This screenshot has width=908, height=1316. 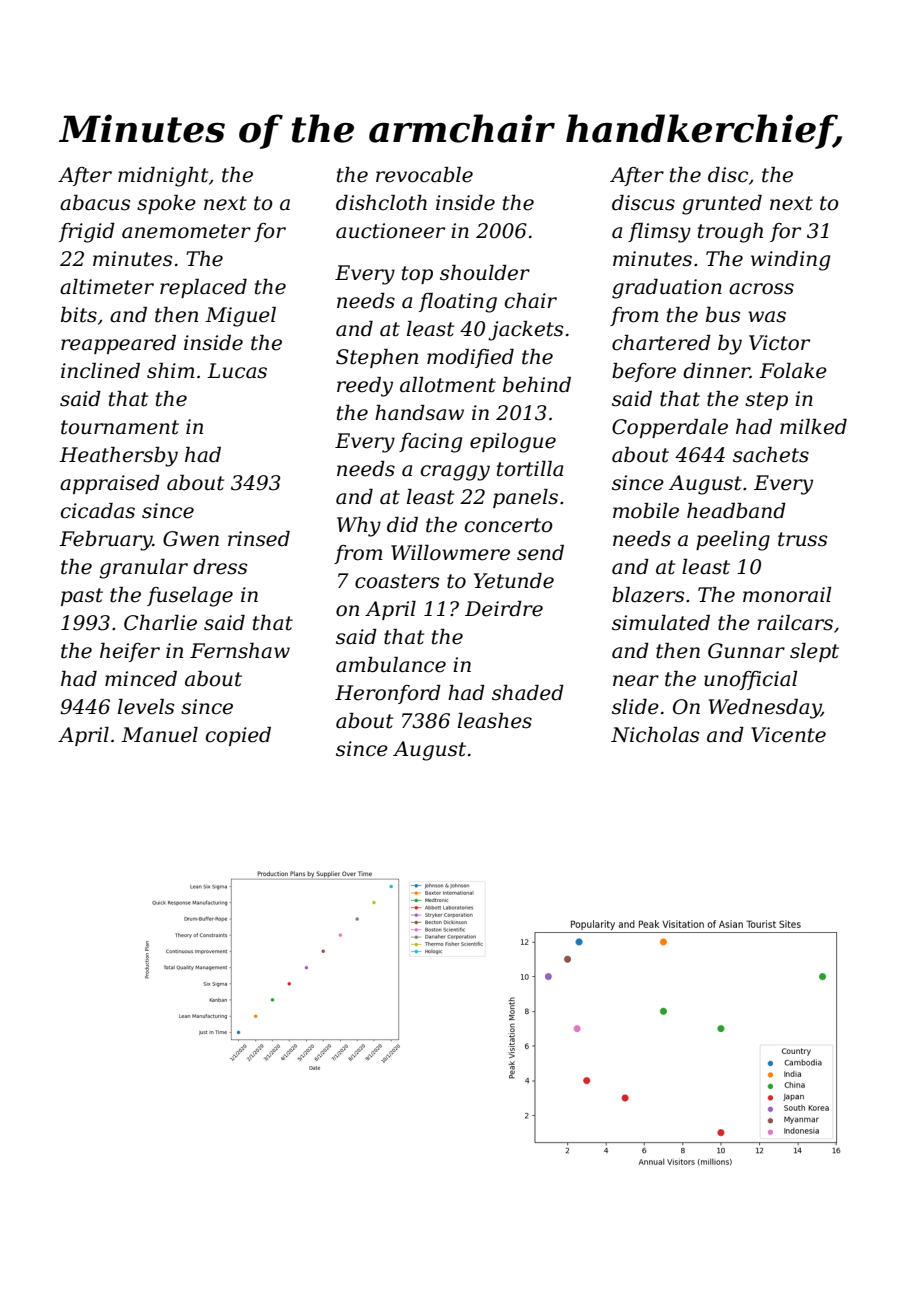 What do you see at coordinates (87, 233) in the screenshot?
I see `frigid` at bounding box center [87, 233].
